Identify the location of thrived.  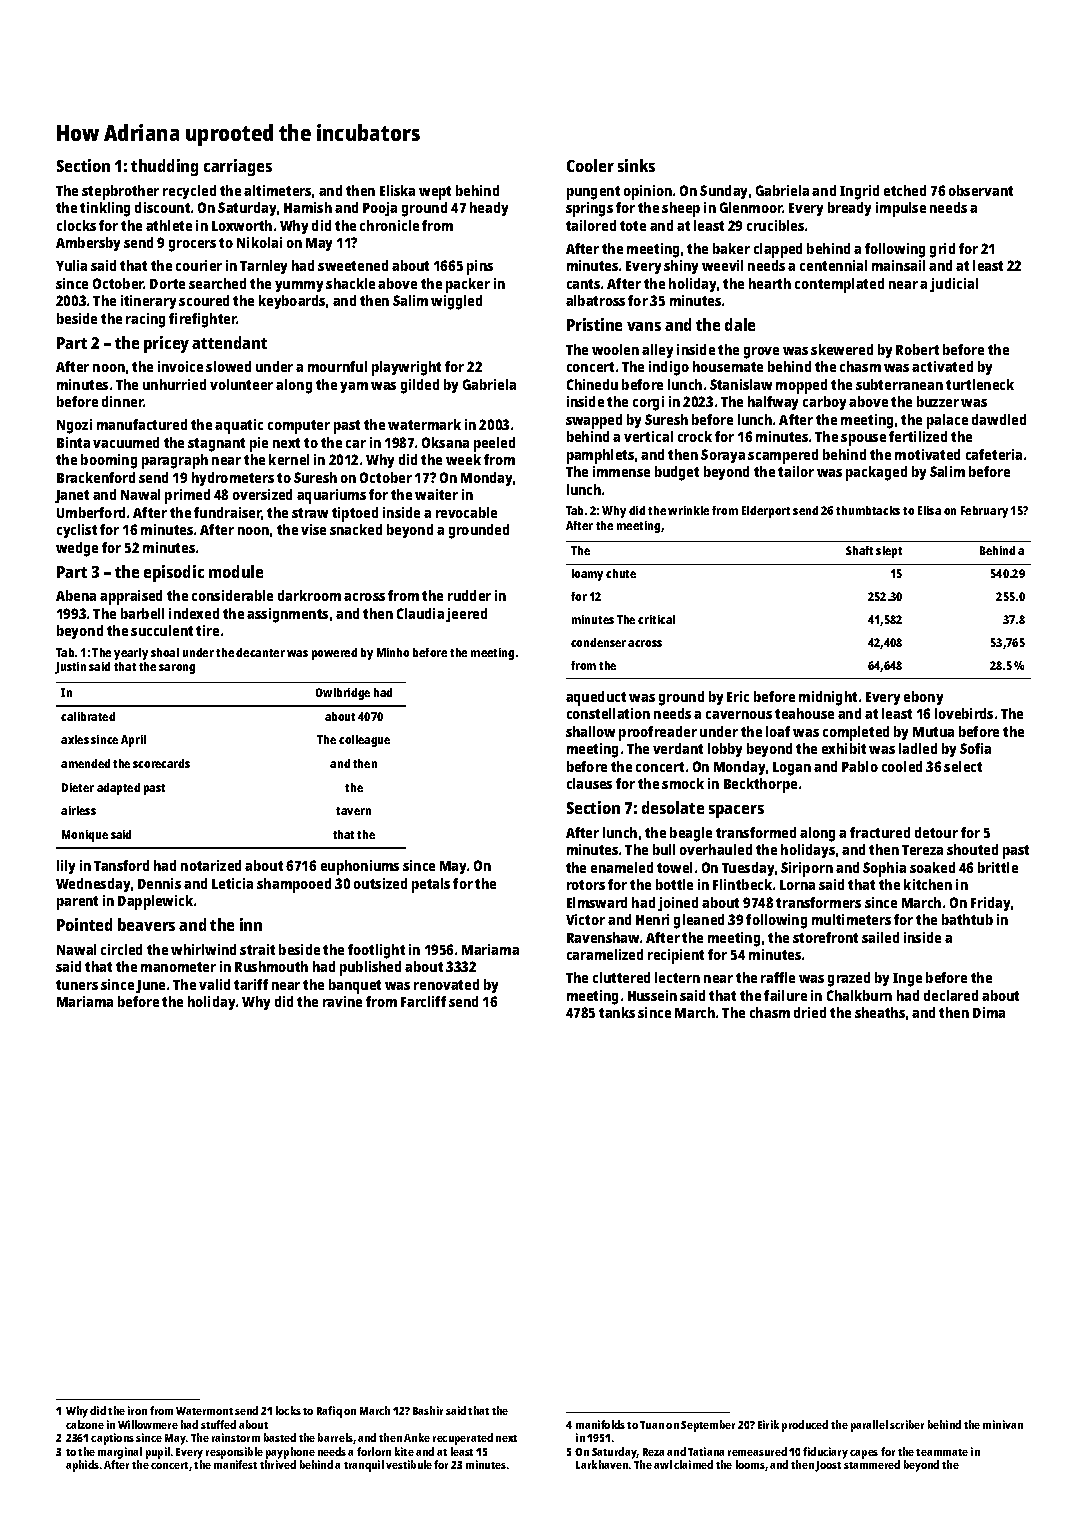
(278, 1464).
